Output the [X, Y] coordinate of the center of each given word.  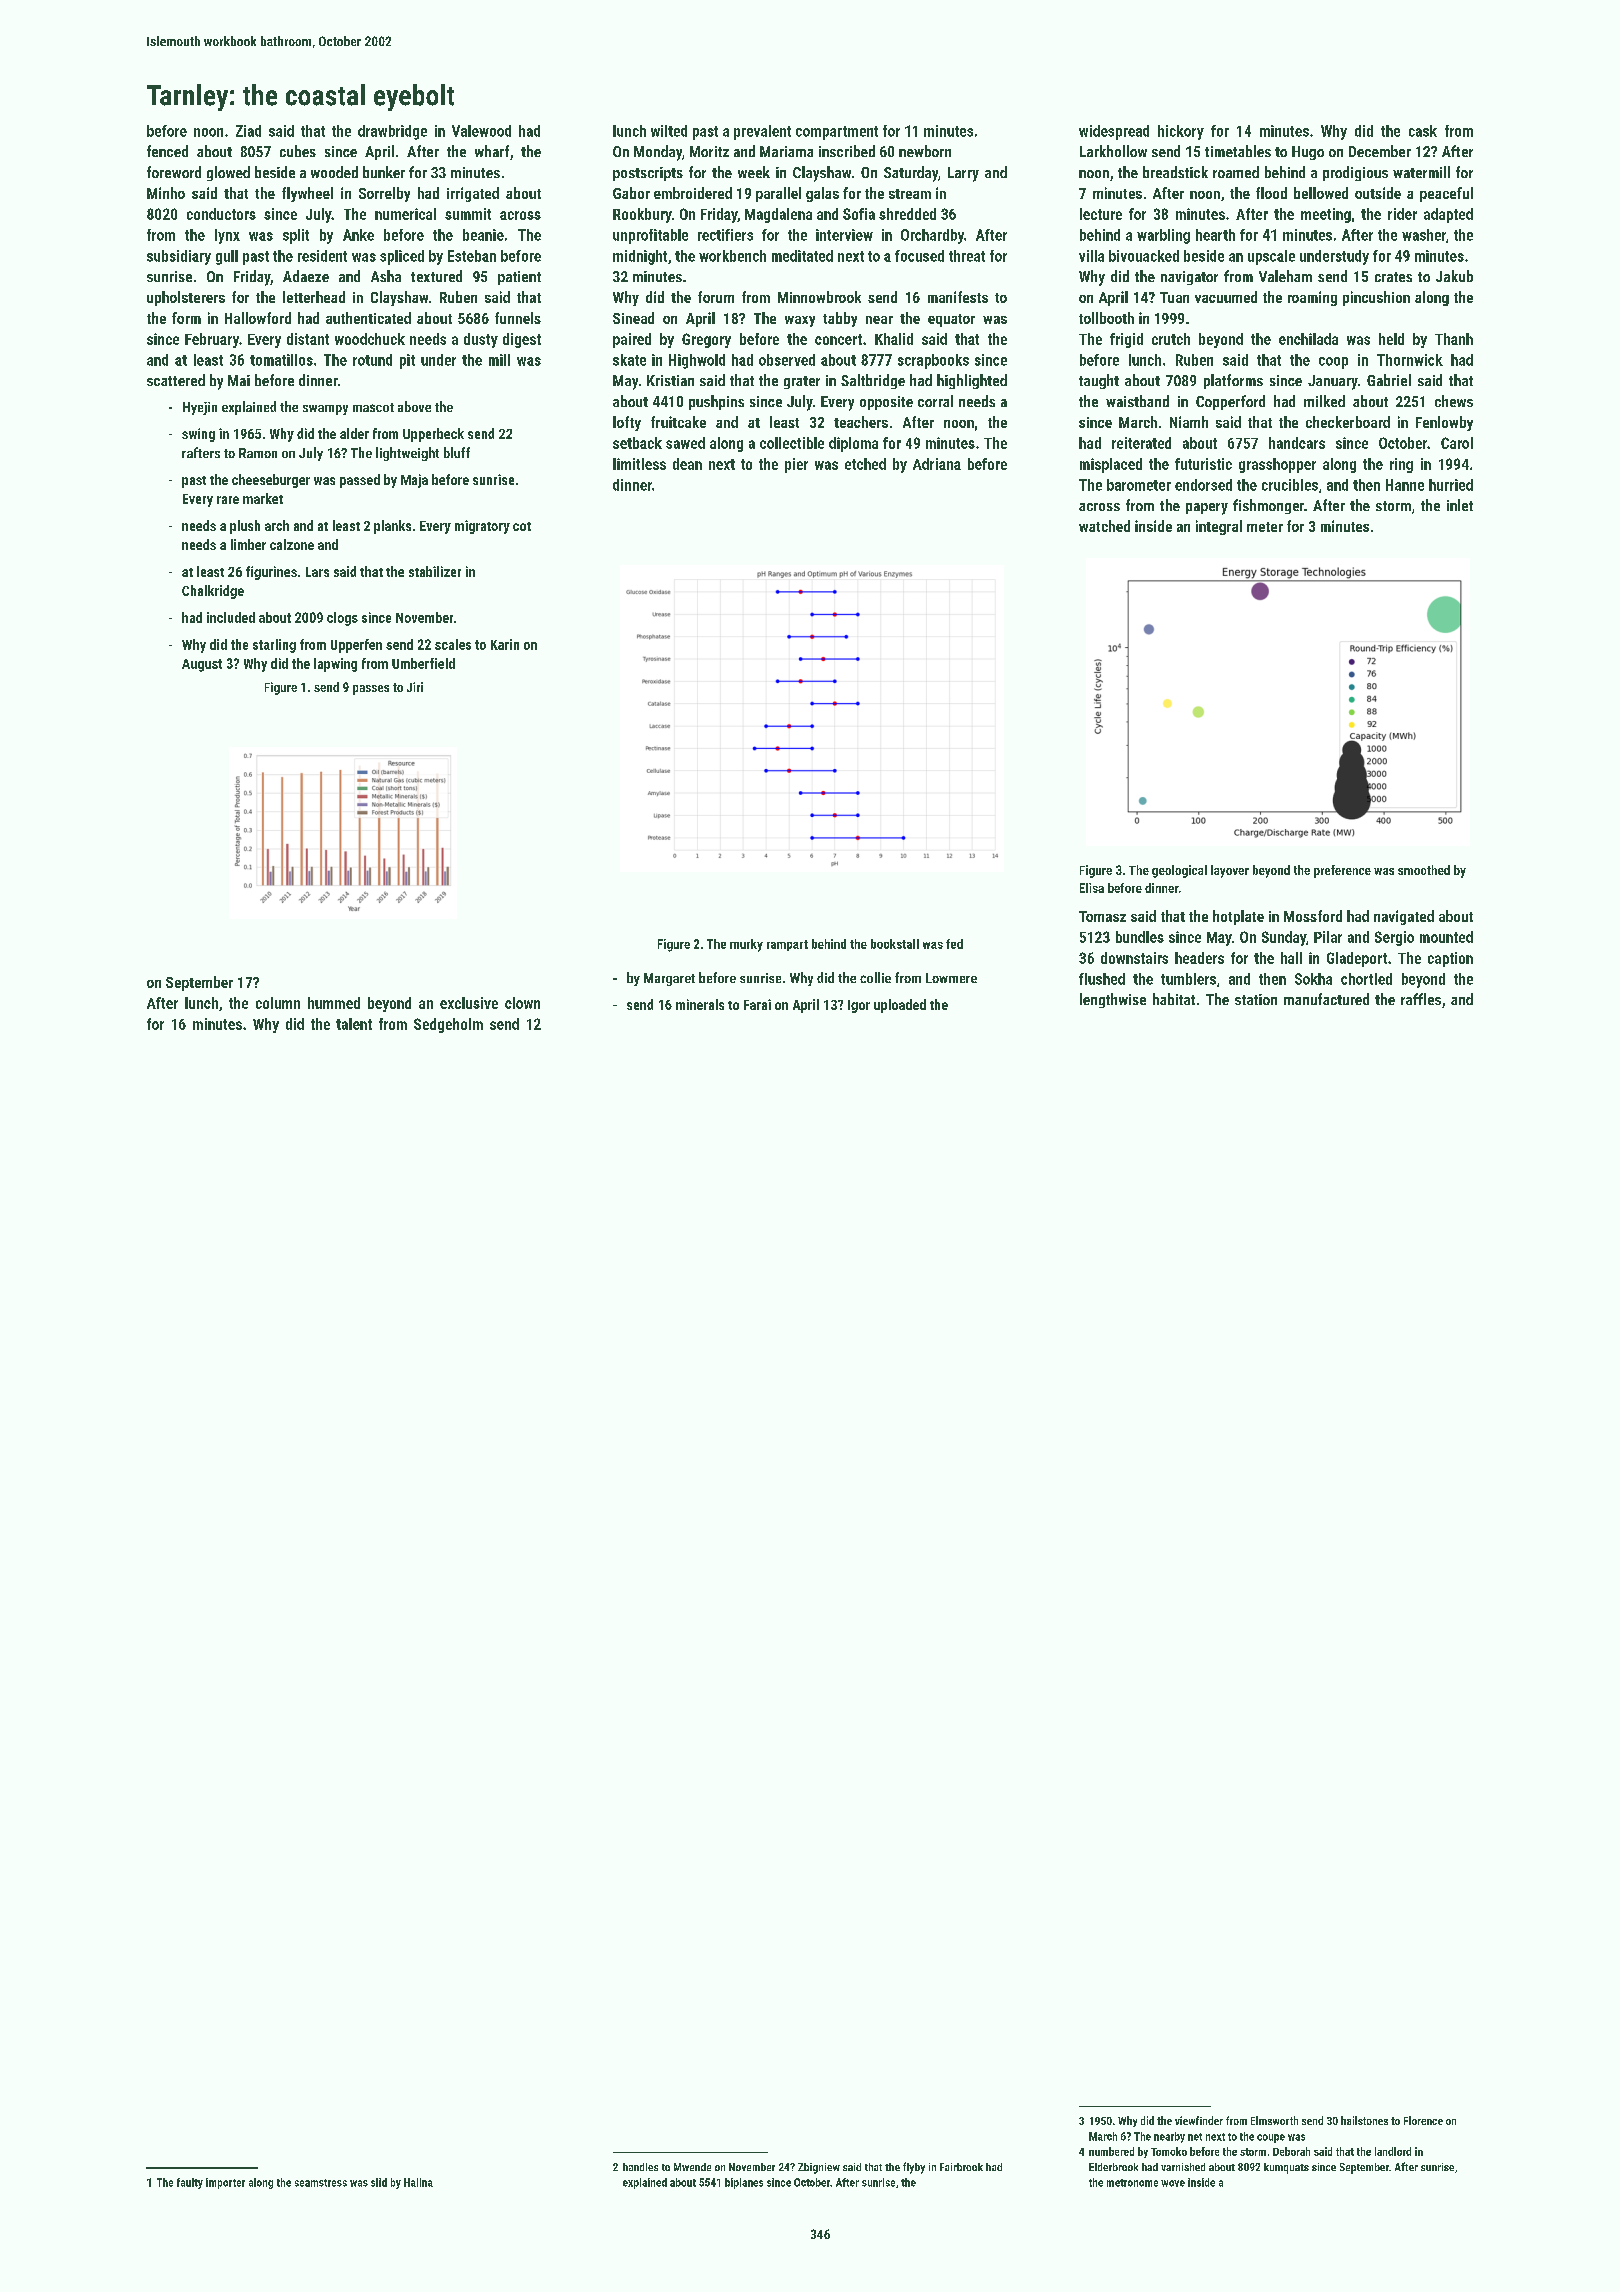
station [1256, 999]
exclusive [469, 1003]
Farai [757, 1004]
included [231, 617]
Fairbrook [961, 2167]
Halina [418, 2182]
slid [379, 2182]
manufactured [1326, 999]
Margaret [669, 979]
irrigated [473, 194]
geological [1179, 871]
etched [865, 464]
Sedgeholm [448, 1025]
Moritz [709, 151]
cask [1423, 131]
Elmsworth [1274, 2120]
